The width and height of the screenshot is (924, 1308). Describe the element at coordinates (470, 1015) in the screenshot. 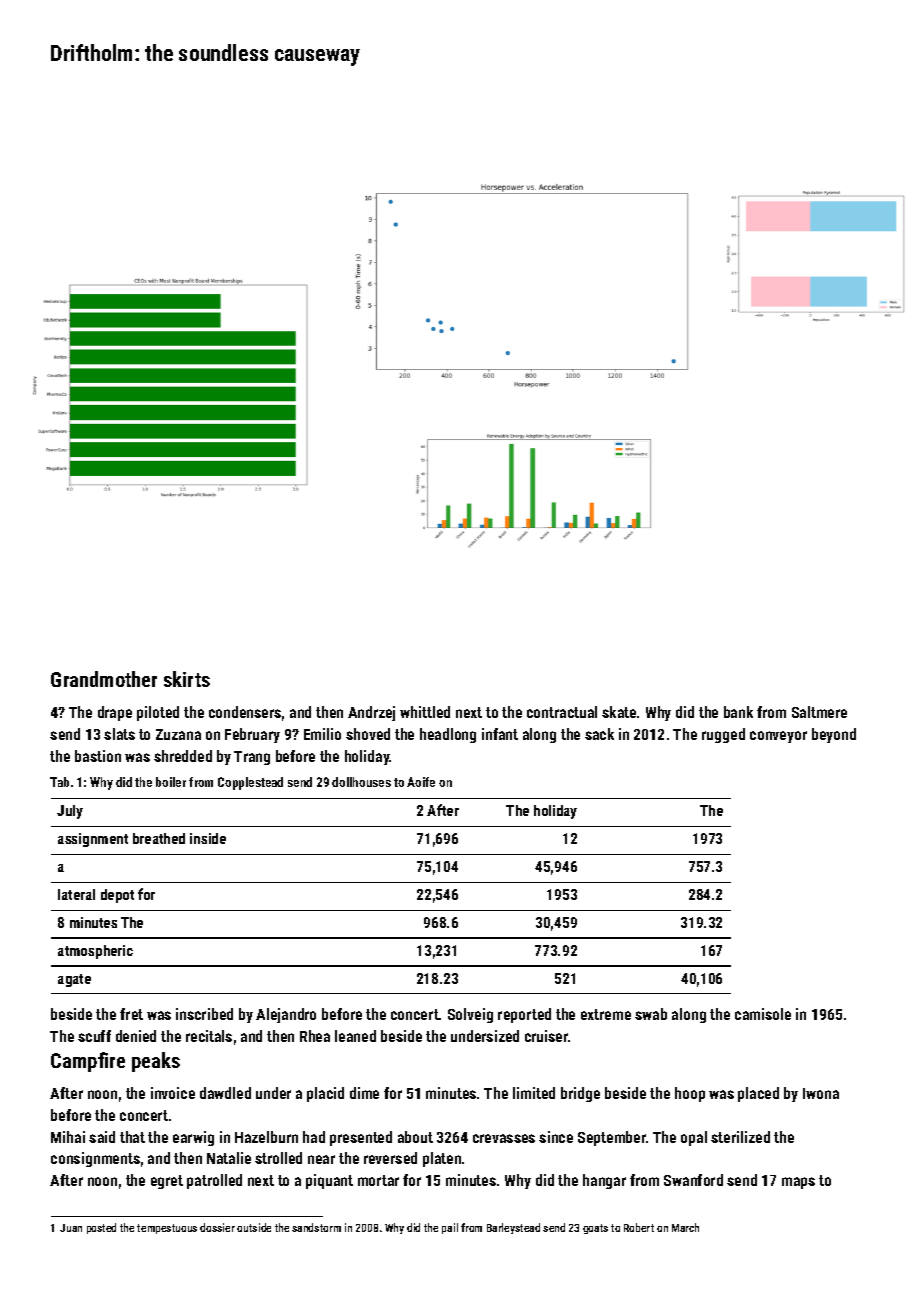

I see `Solveig` at that location.
